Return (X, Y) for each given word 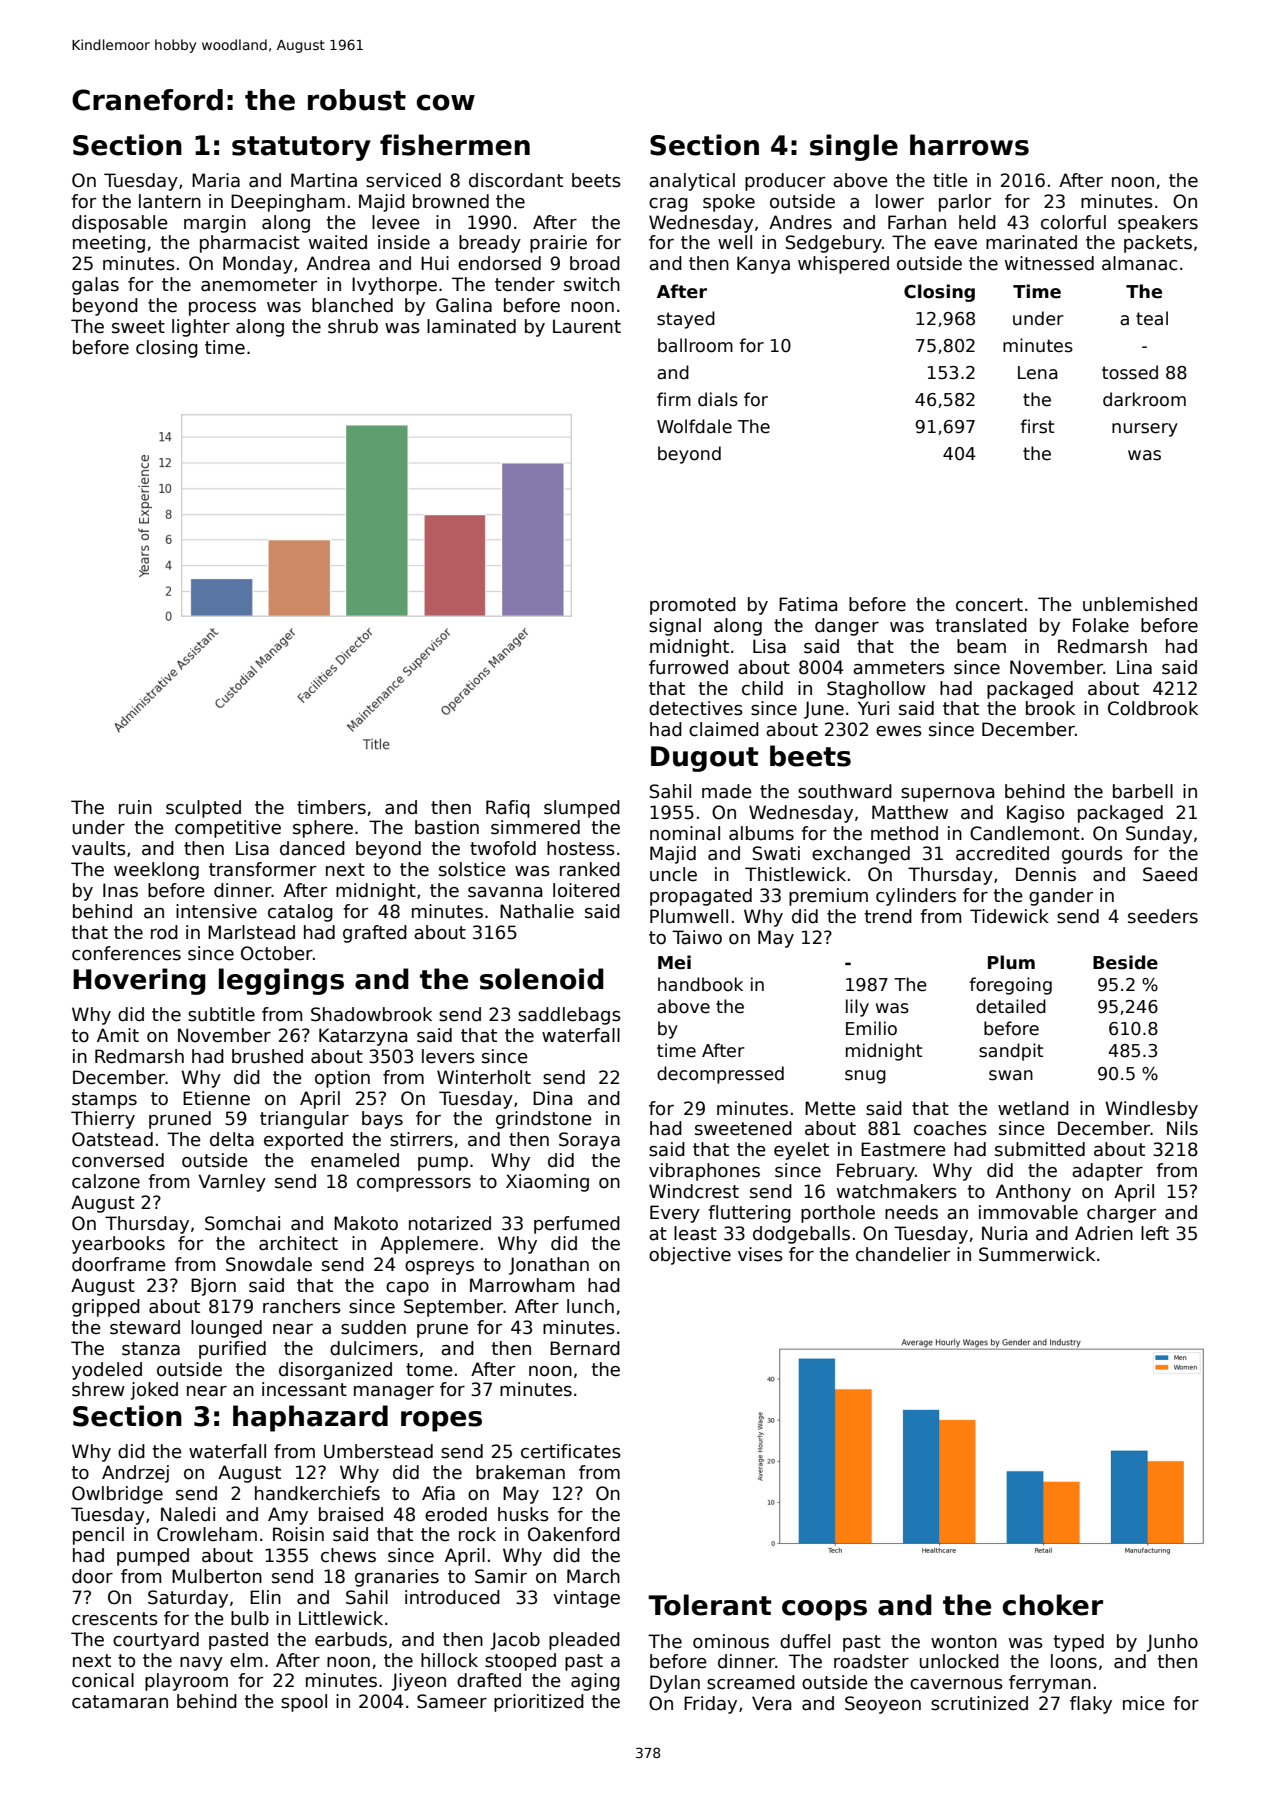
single (854, 147)
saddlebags (569, 1016)
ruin (135, 807)
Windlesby (1151, 1110)
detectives (696, 708)
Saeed (1170, 874)
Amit (118, 1035)
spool (304, 1703)
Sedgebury (834, 244)
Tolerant (709, 1605)
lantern (170, 201)
